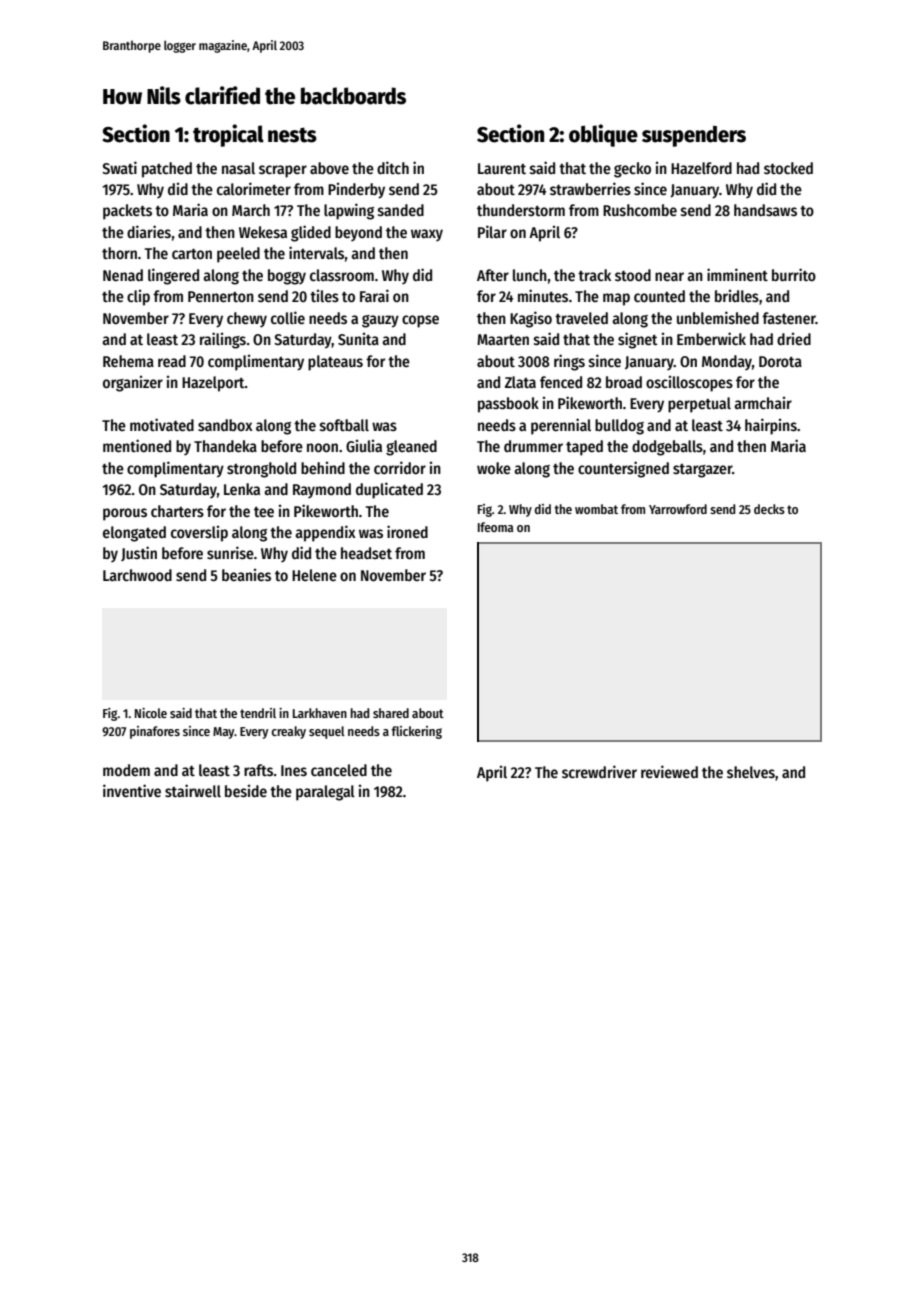 The width and height of the screenshot is (924, 1308). What do you see at coordinates (366, 553) in the screenshot?
I see `headset` at bounding box center [366, 553].
